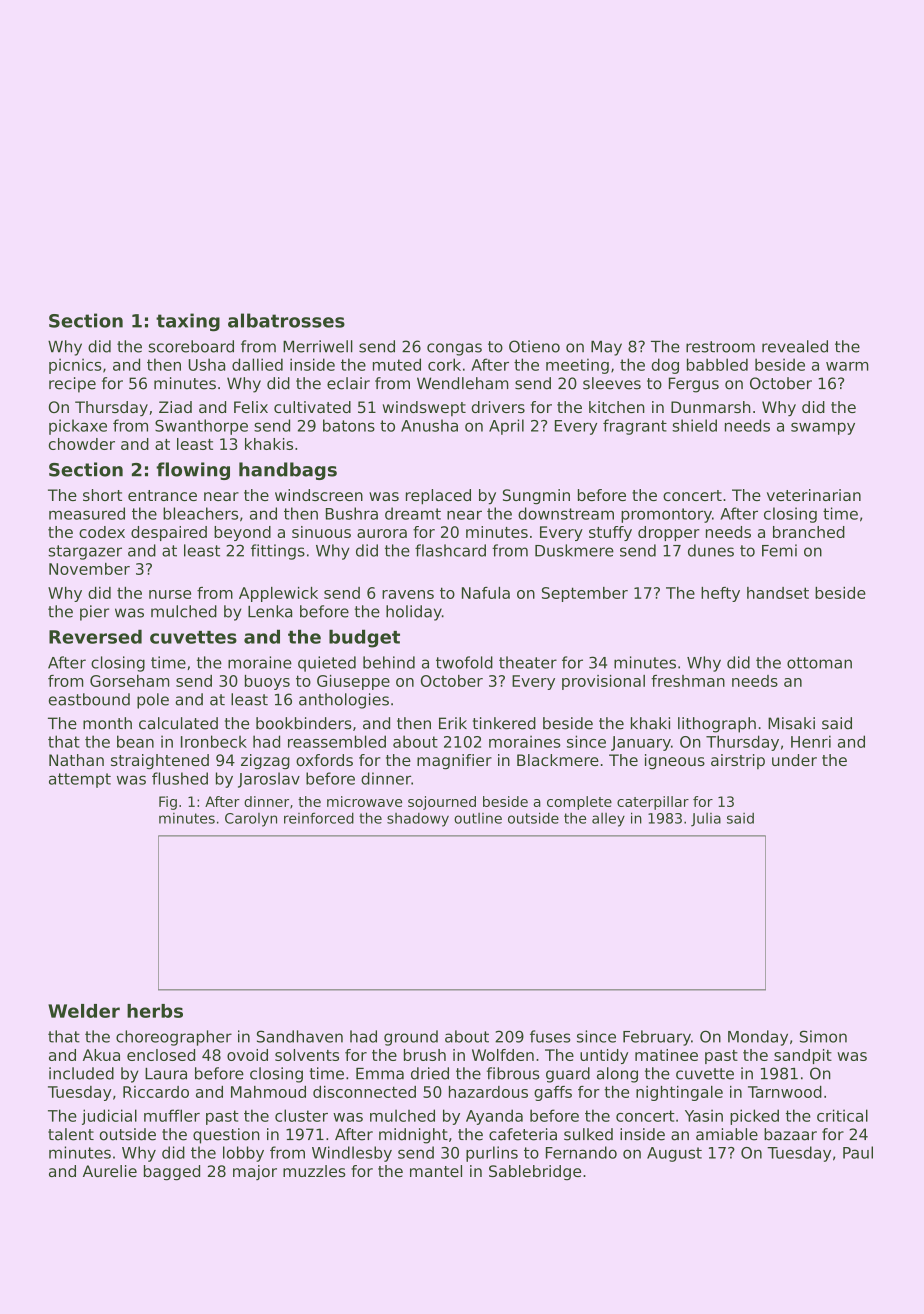 This page has height=1314, width=924. I want to click on Sandhaven, so click(300, 1036).
